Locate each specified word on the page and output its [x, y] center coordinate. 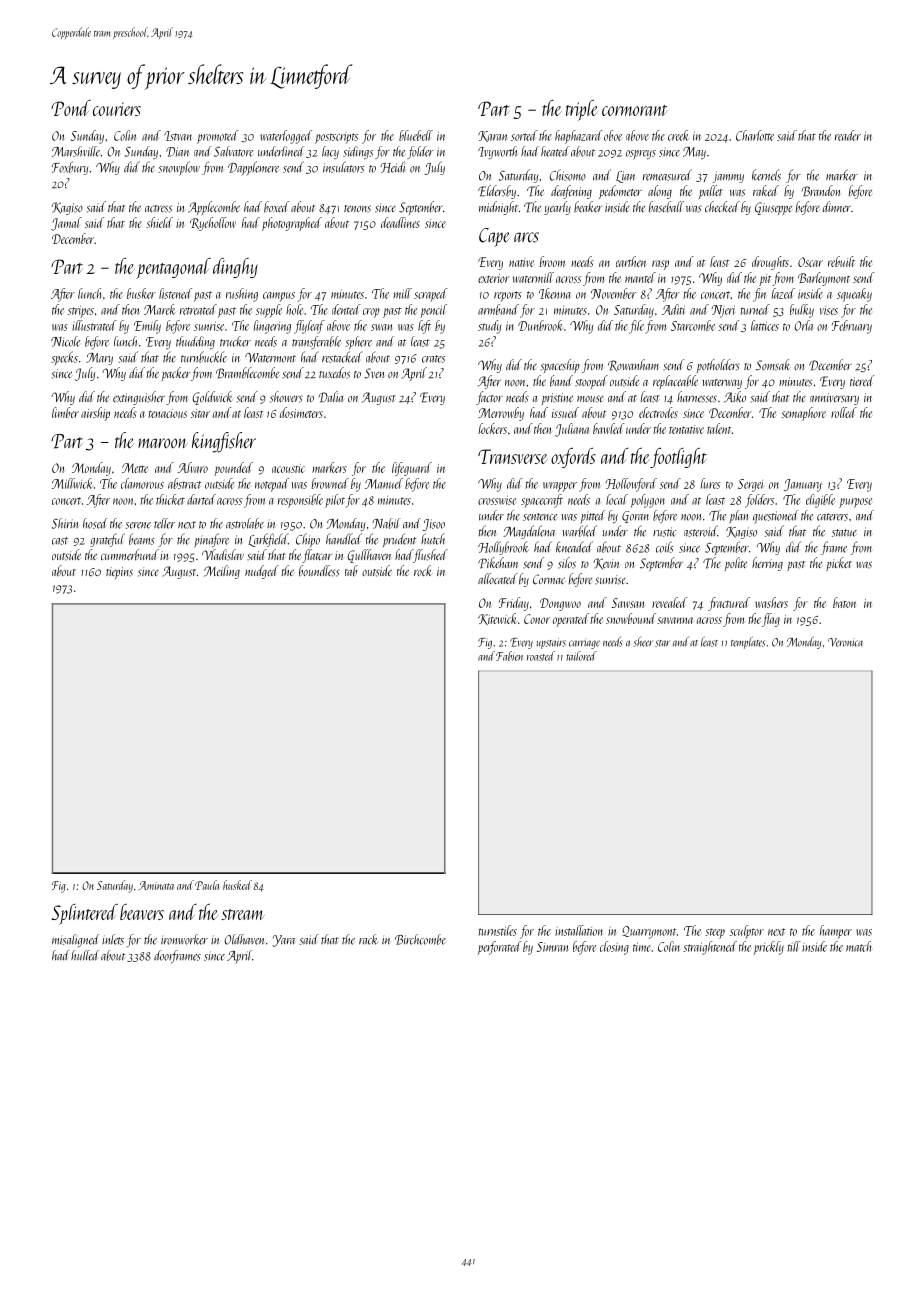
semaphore [803, 414]
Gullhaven [369, 556]
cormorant [634, 110]
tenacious [167, 413]
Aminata [156, 885]
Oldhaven [244, 939]
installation [579, 930]
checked [722, 206]
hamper [836, 932]
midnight [498, 208]
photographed [292, 224]
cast [60, 541]
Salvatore [233, 151]
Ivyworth [498, 152]
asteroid [701, 531]
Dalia [331, 397]
